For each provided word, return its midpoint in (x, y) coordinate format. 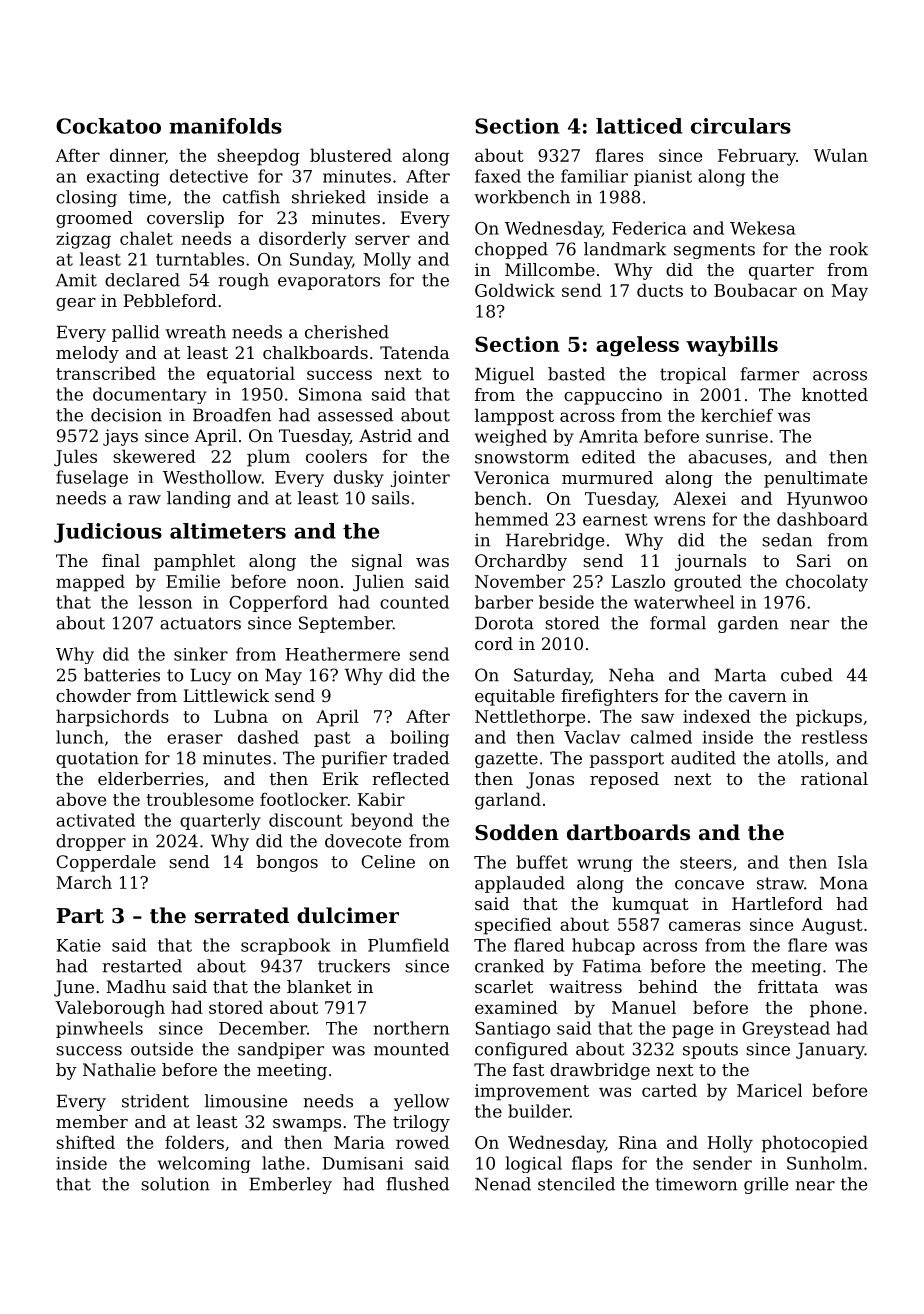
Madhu (136, 986)
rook (849, 249)
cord (494, 643)
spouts (710, 1051)
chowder (93, 695)
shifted (85, 1142)
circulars (741, 126)
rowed (422, 1142)
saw (657, 718)
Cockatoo (108, 126)
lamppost (514, 417)
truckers (354, 966)
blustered (351, 155)
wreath (195, 332)
